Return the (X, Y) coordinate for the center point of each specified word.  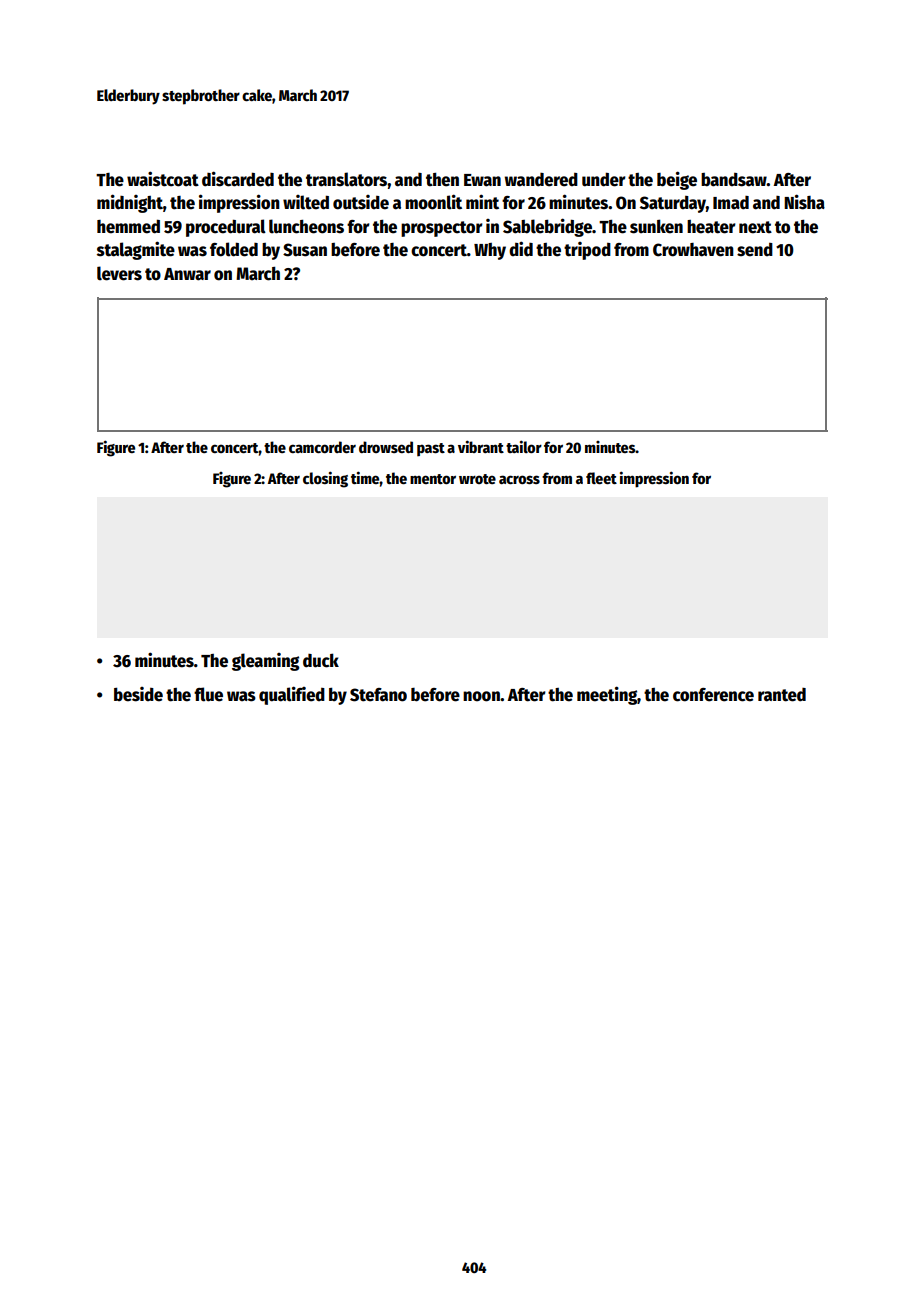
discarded (238, 179)
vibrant (481, 446)
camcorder (322, 447)
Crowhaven (693, 250)
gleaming (265, 662)
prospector (442, 229)
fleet (601, 478)
